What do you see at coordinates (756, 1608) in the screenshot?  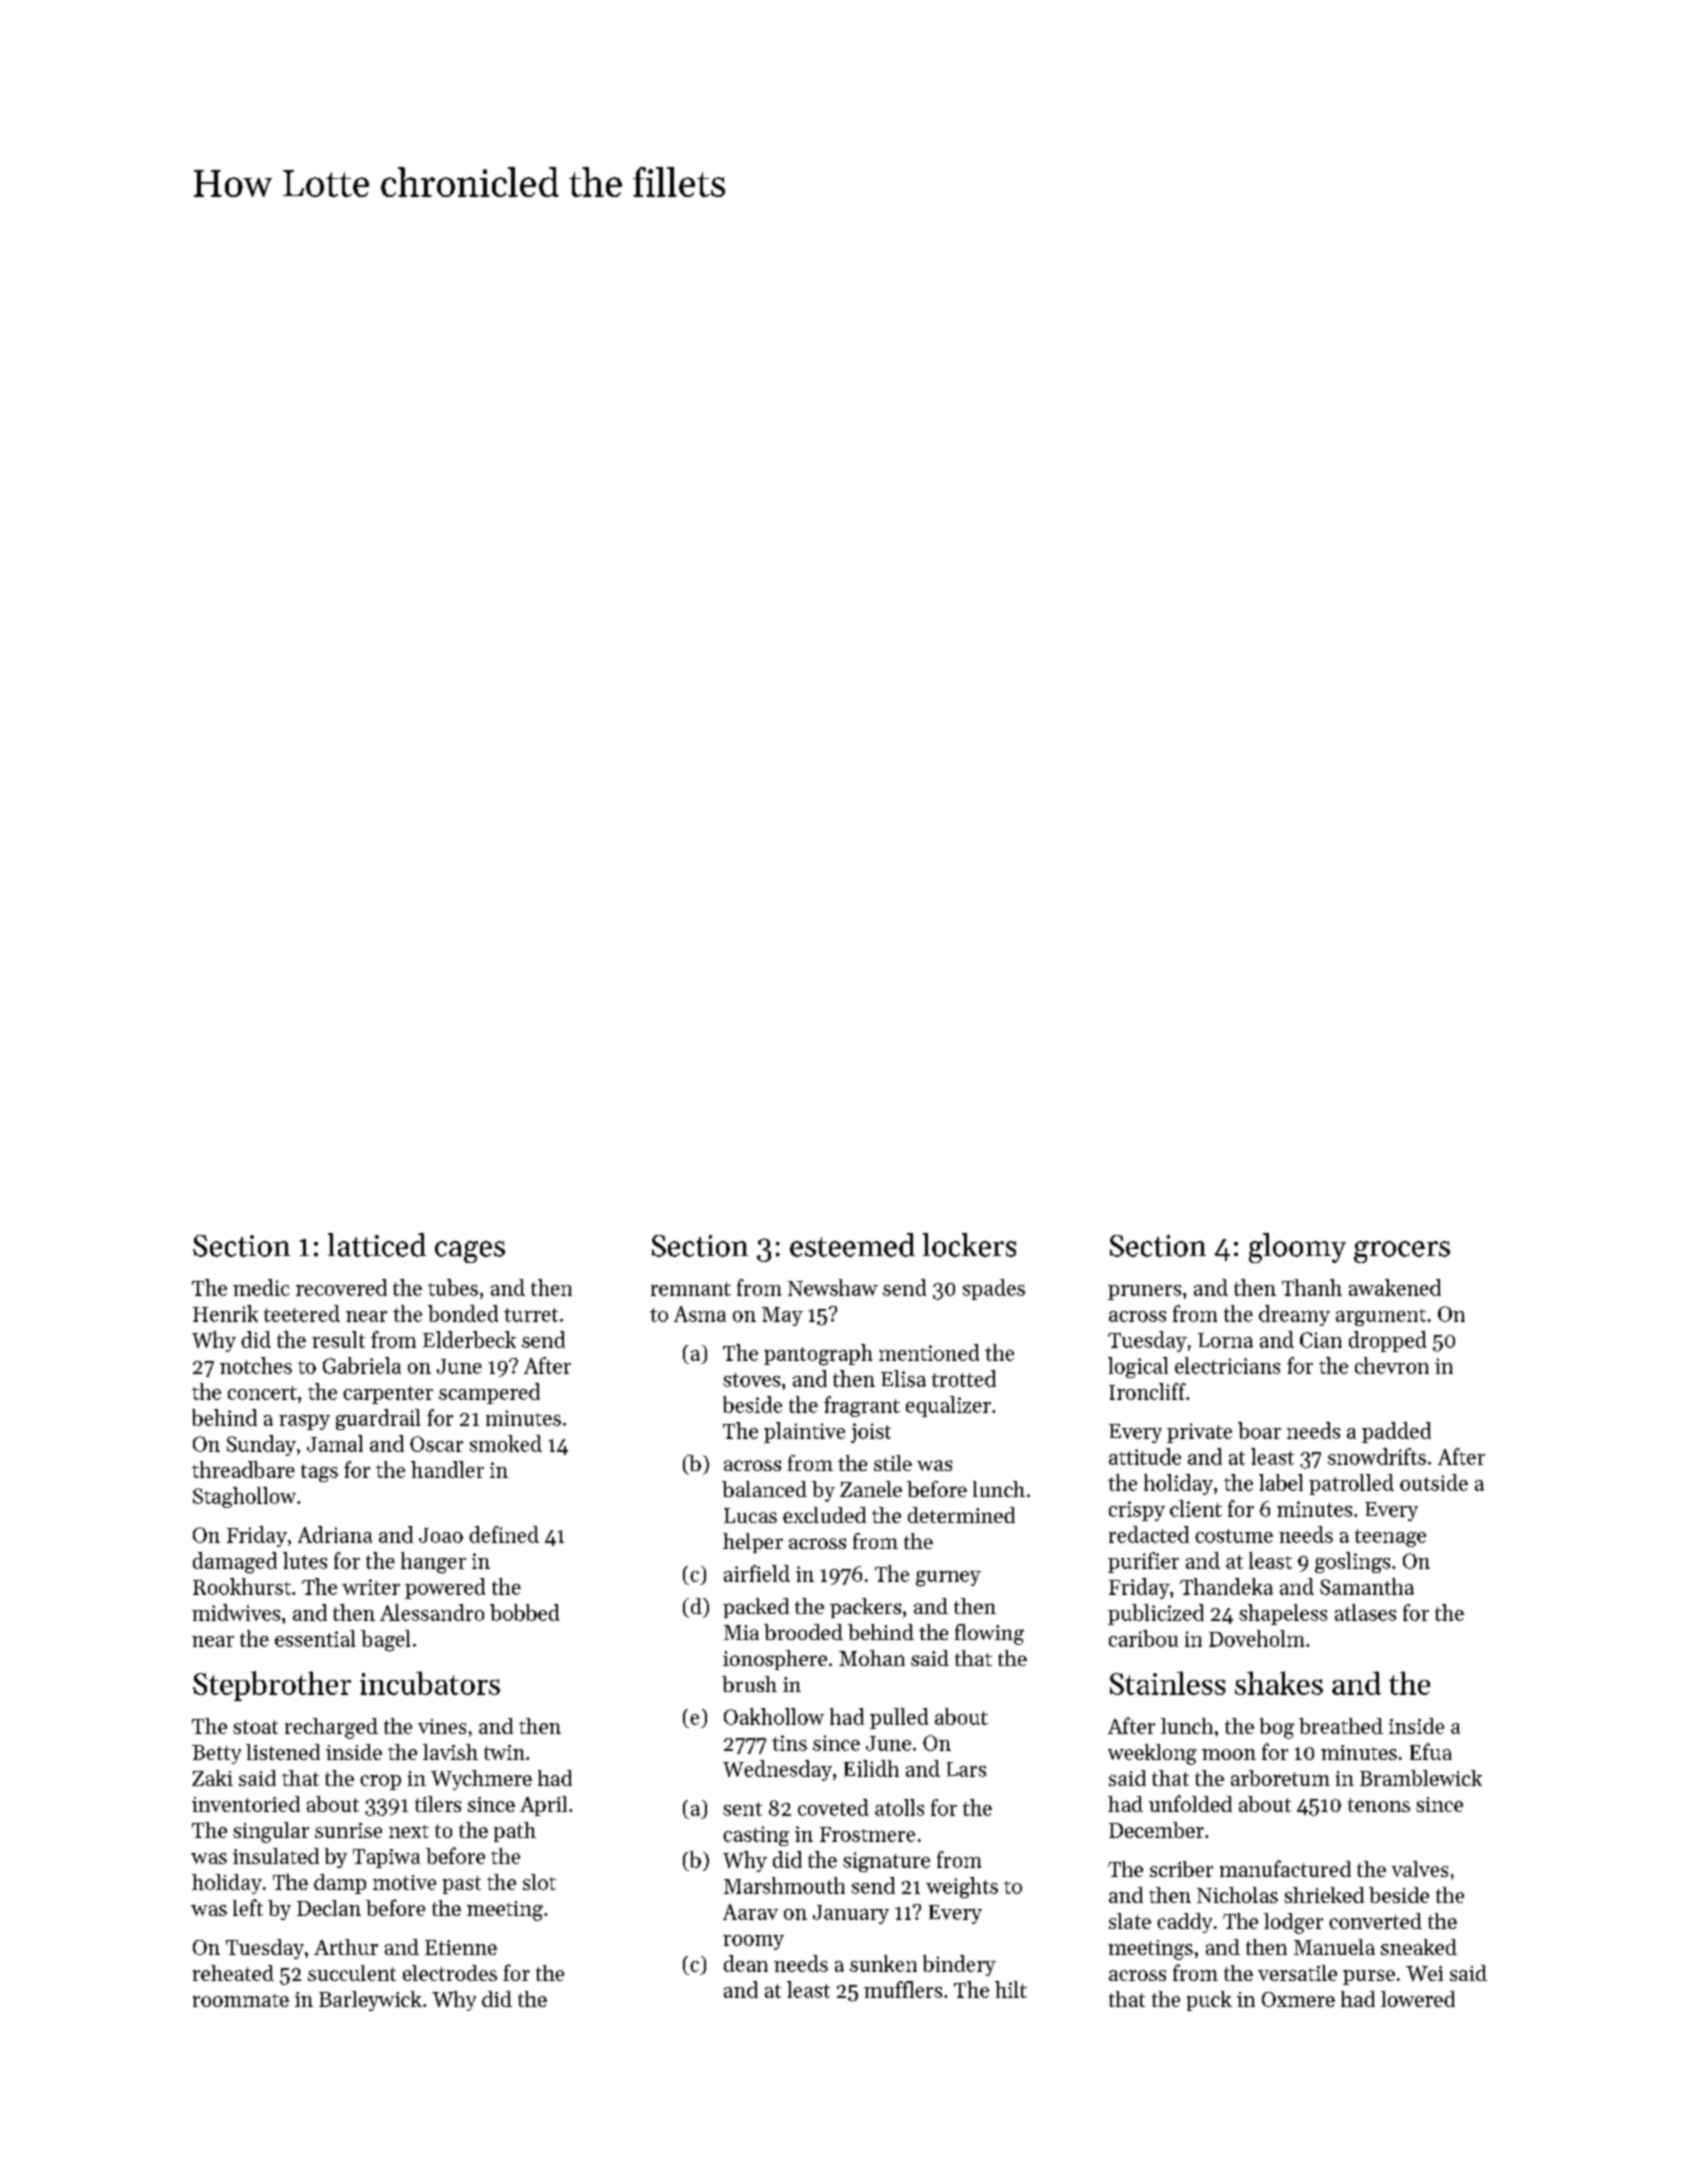 I see `packed` at bounding box center [756, 1608].
